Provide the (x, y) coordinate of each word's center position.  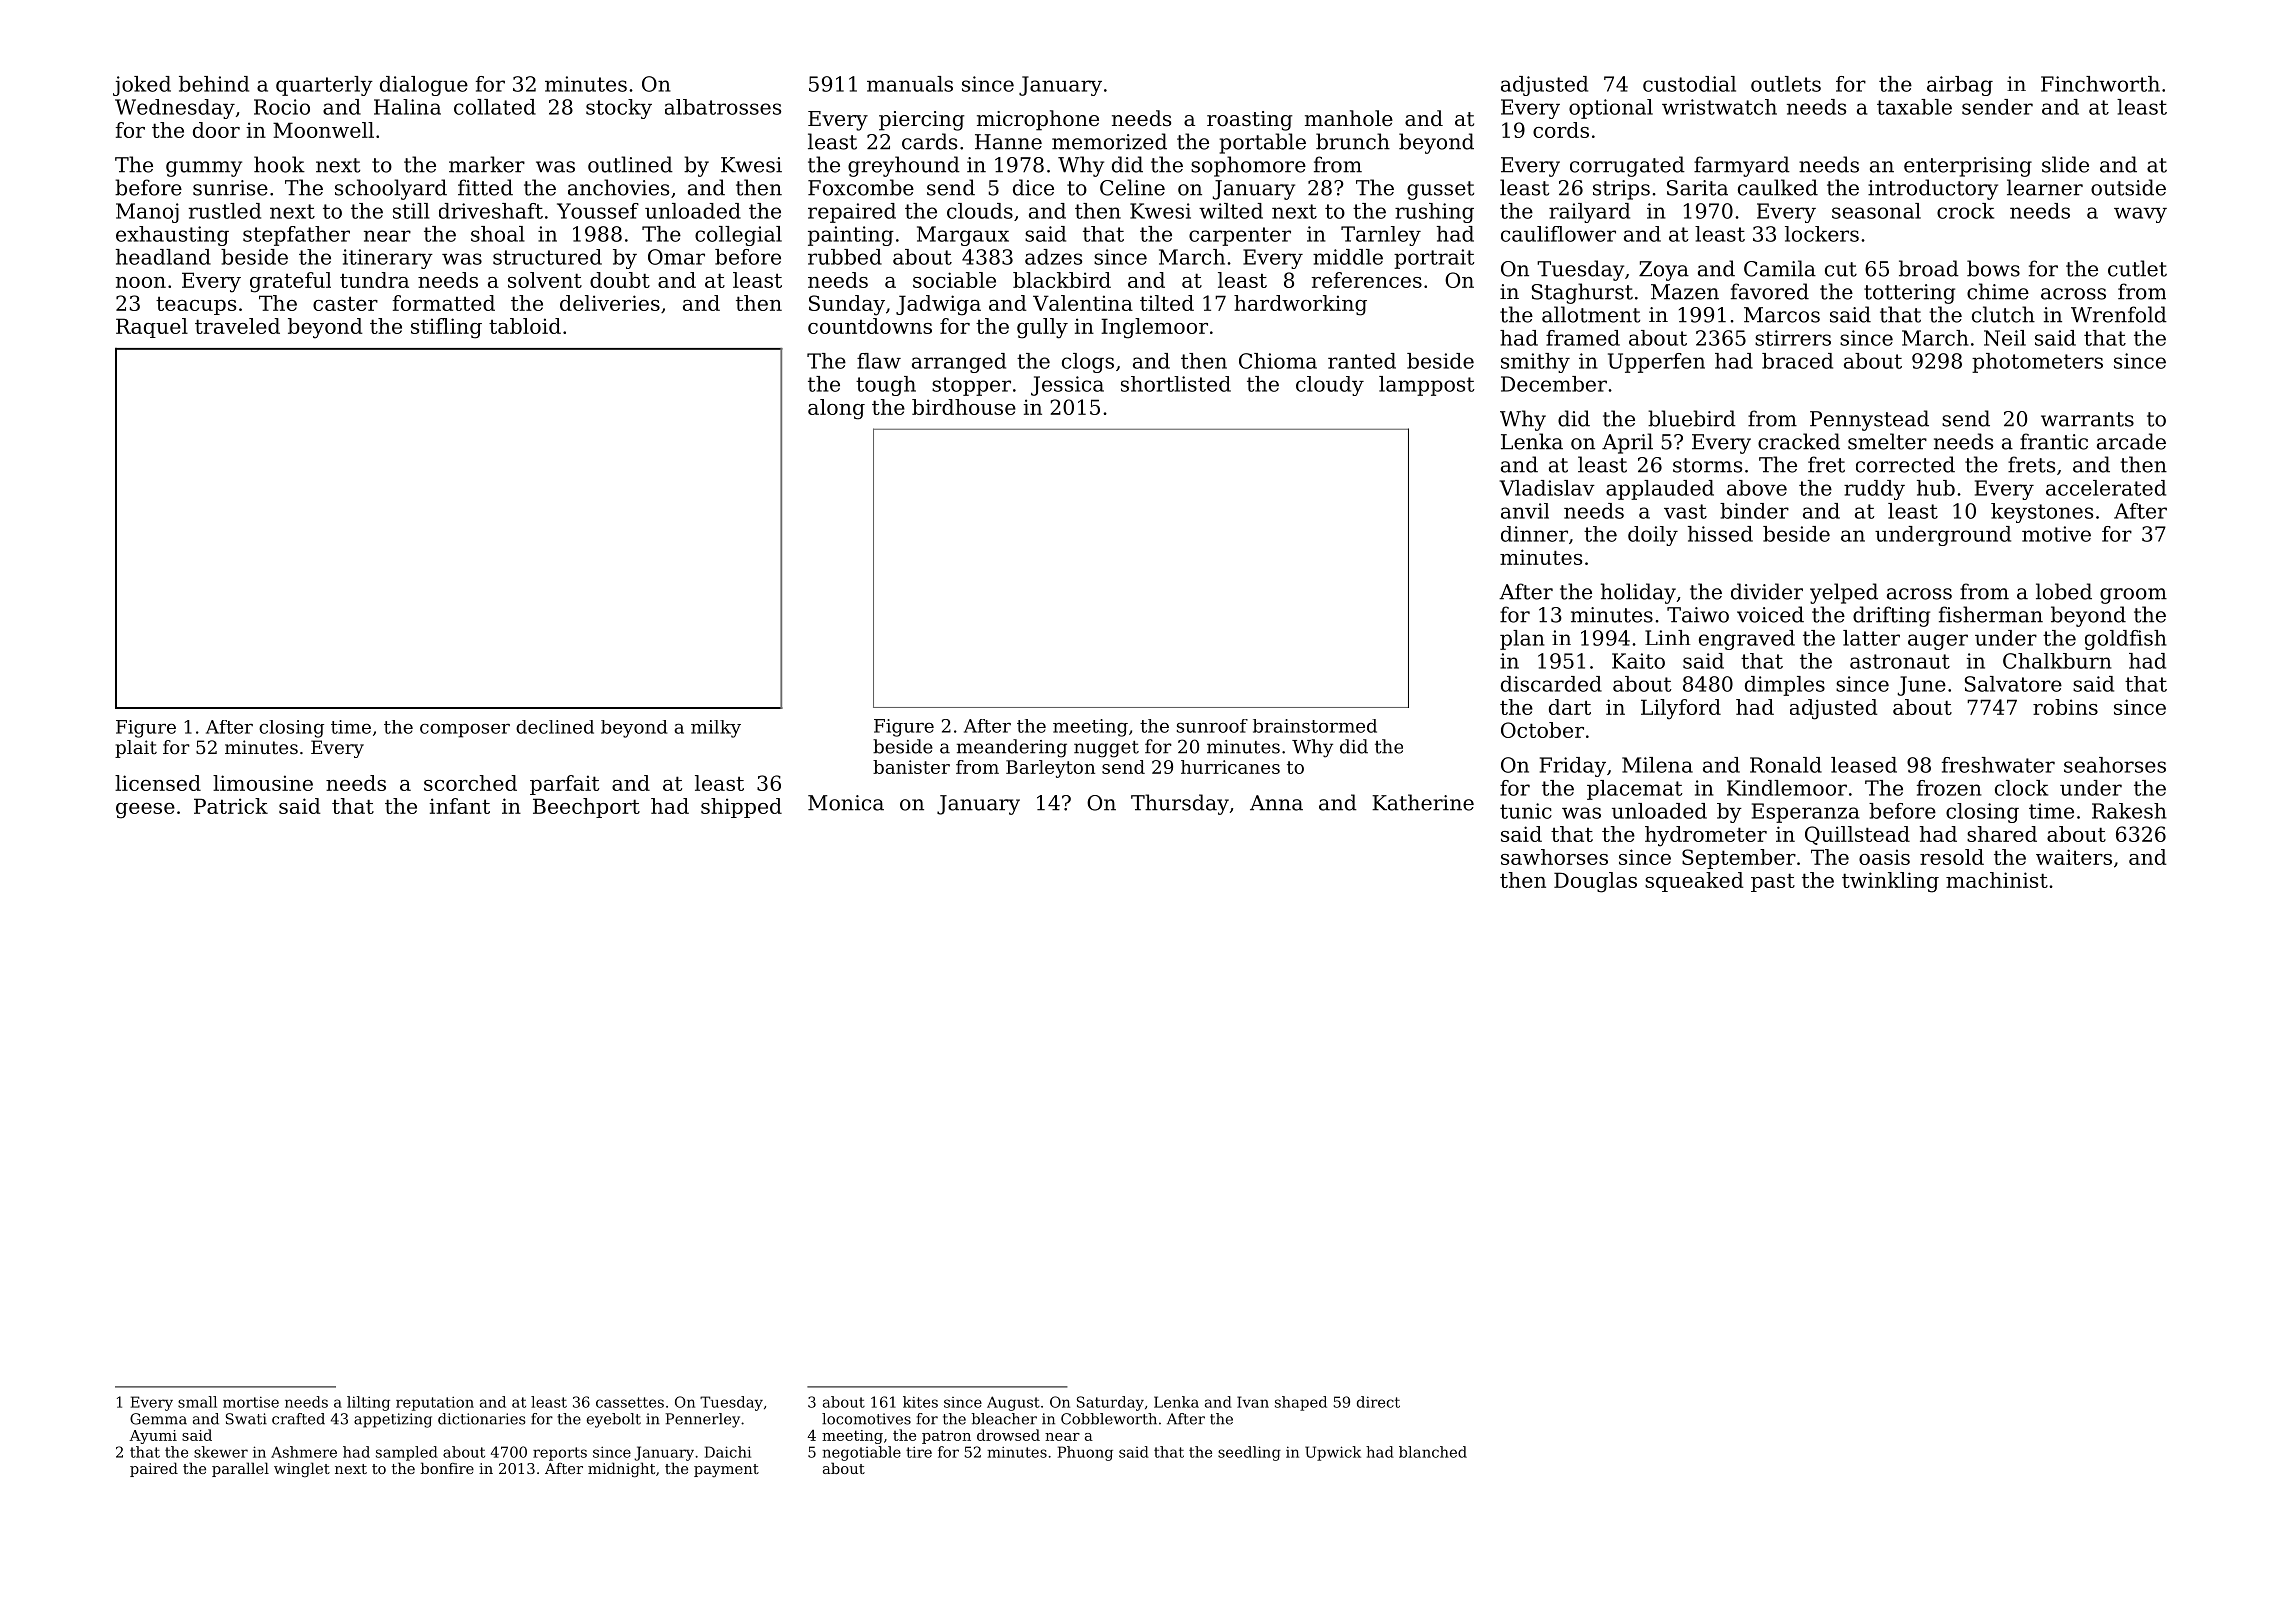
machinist (1997, 880)
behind (214, 84)
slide (2065, 164)
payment (726, 1471)
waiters (2074, 857)
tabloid (525, 326)
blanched (1433, 1452)
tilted (1167, 303)
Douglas (1595, 882)
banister (911, 767)
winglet (302, 1469)
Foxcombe (861, 187)
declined (555, 727)
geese (145, 811)
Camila (1780, 268)
